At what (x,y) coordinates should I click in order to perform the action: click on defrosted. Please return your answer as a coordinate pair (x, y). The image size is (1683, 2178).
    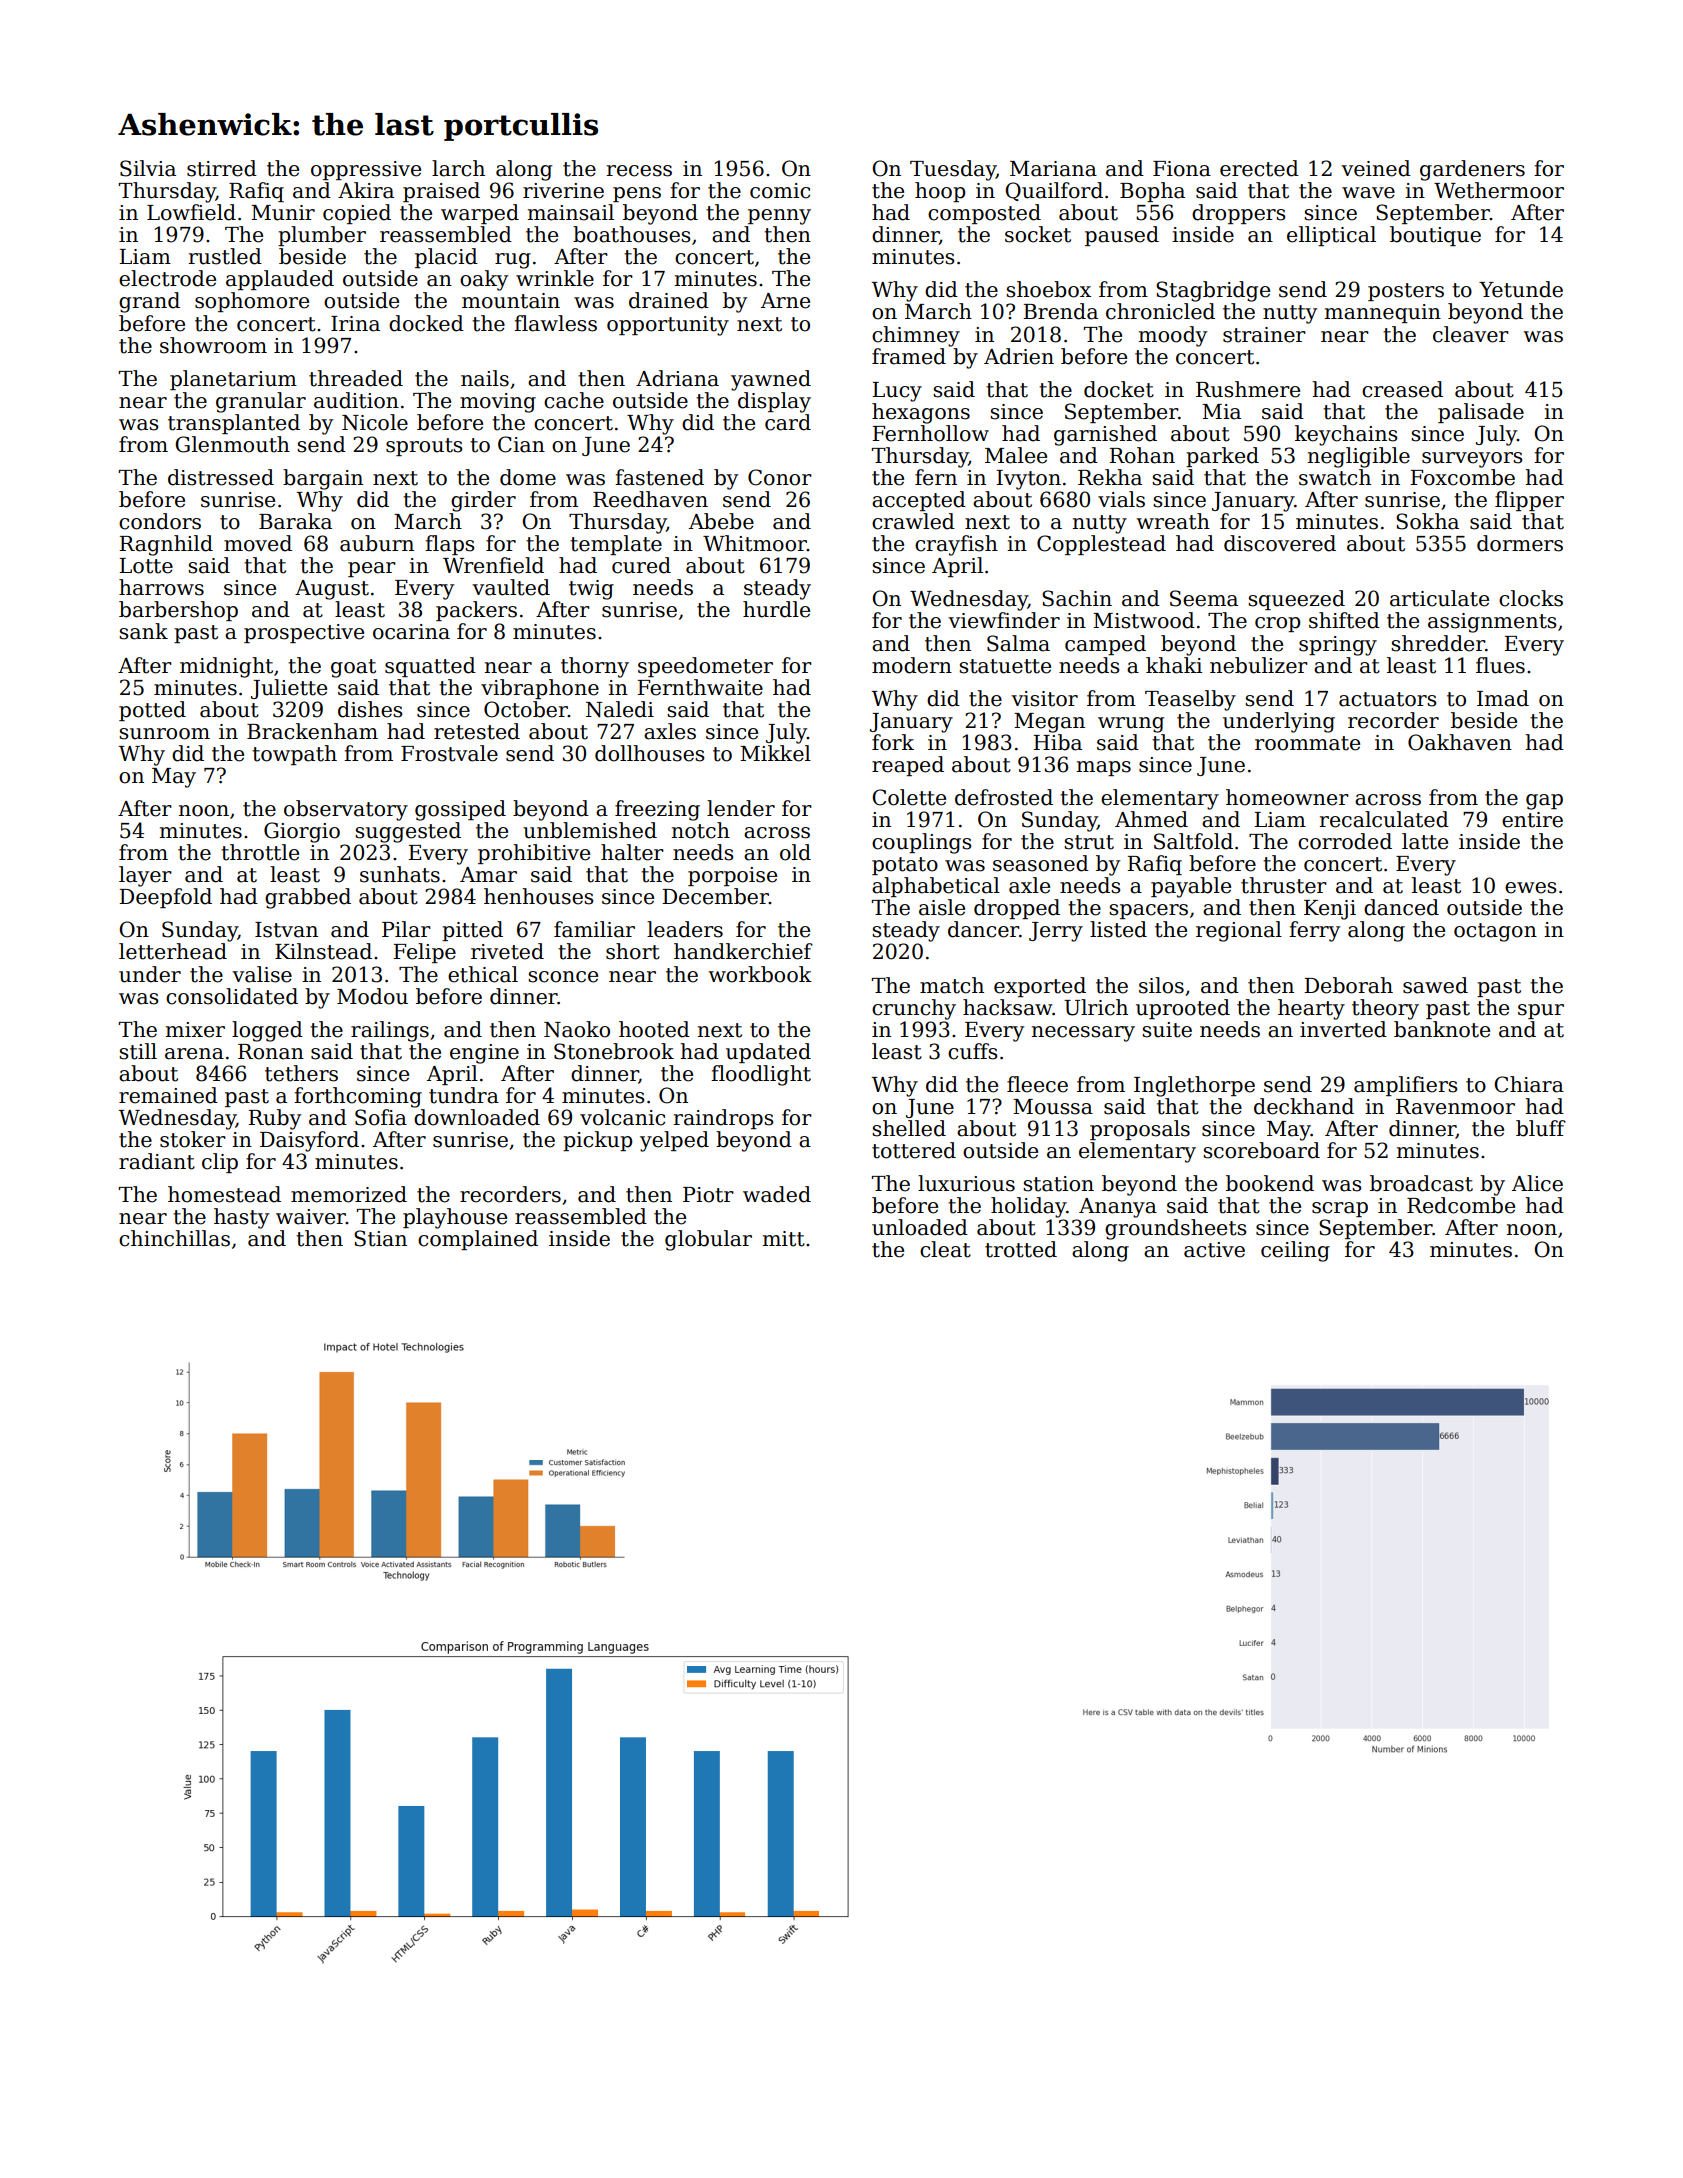
    Looking at the image, I should click on (1004, 797).
